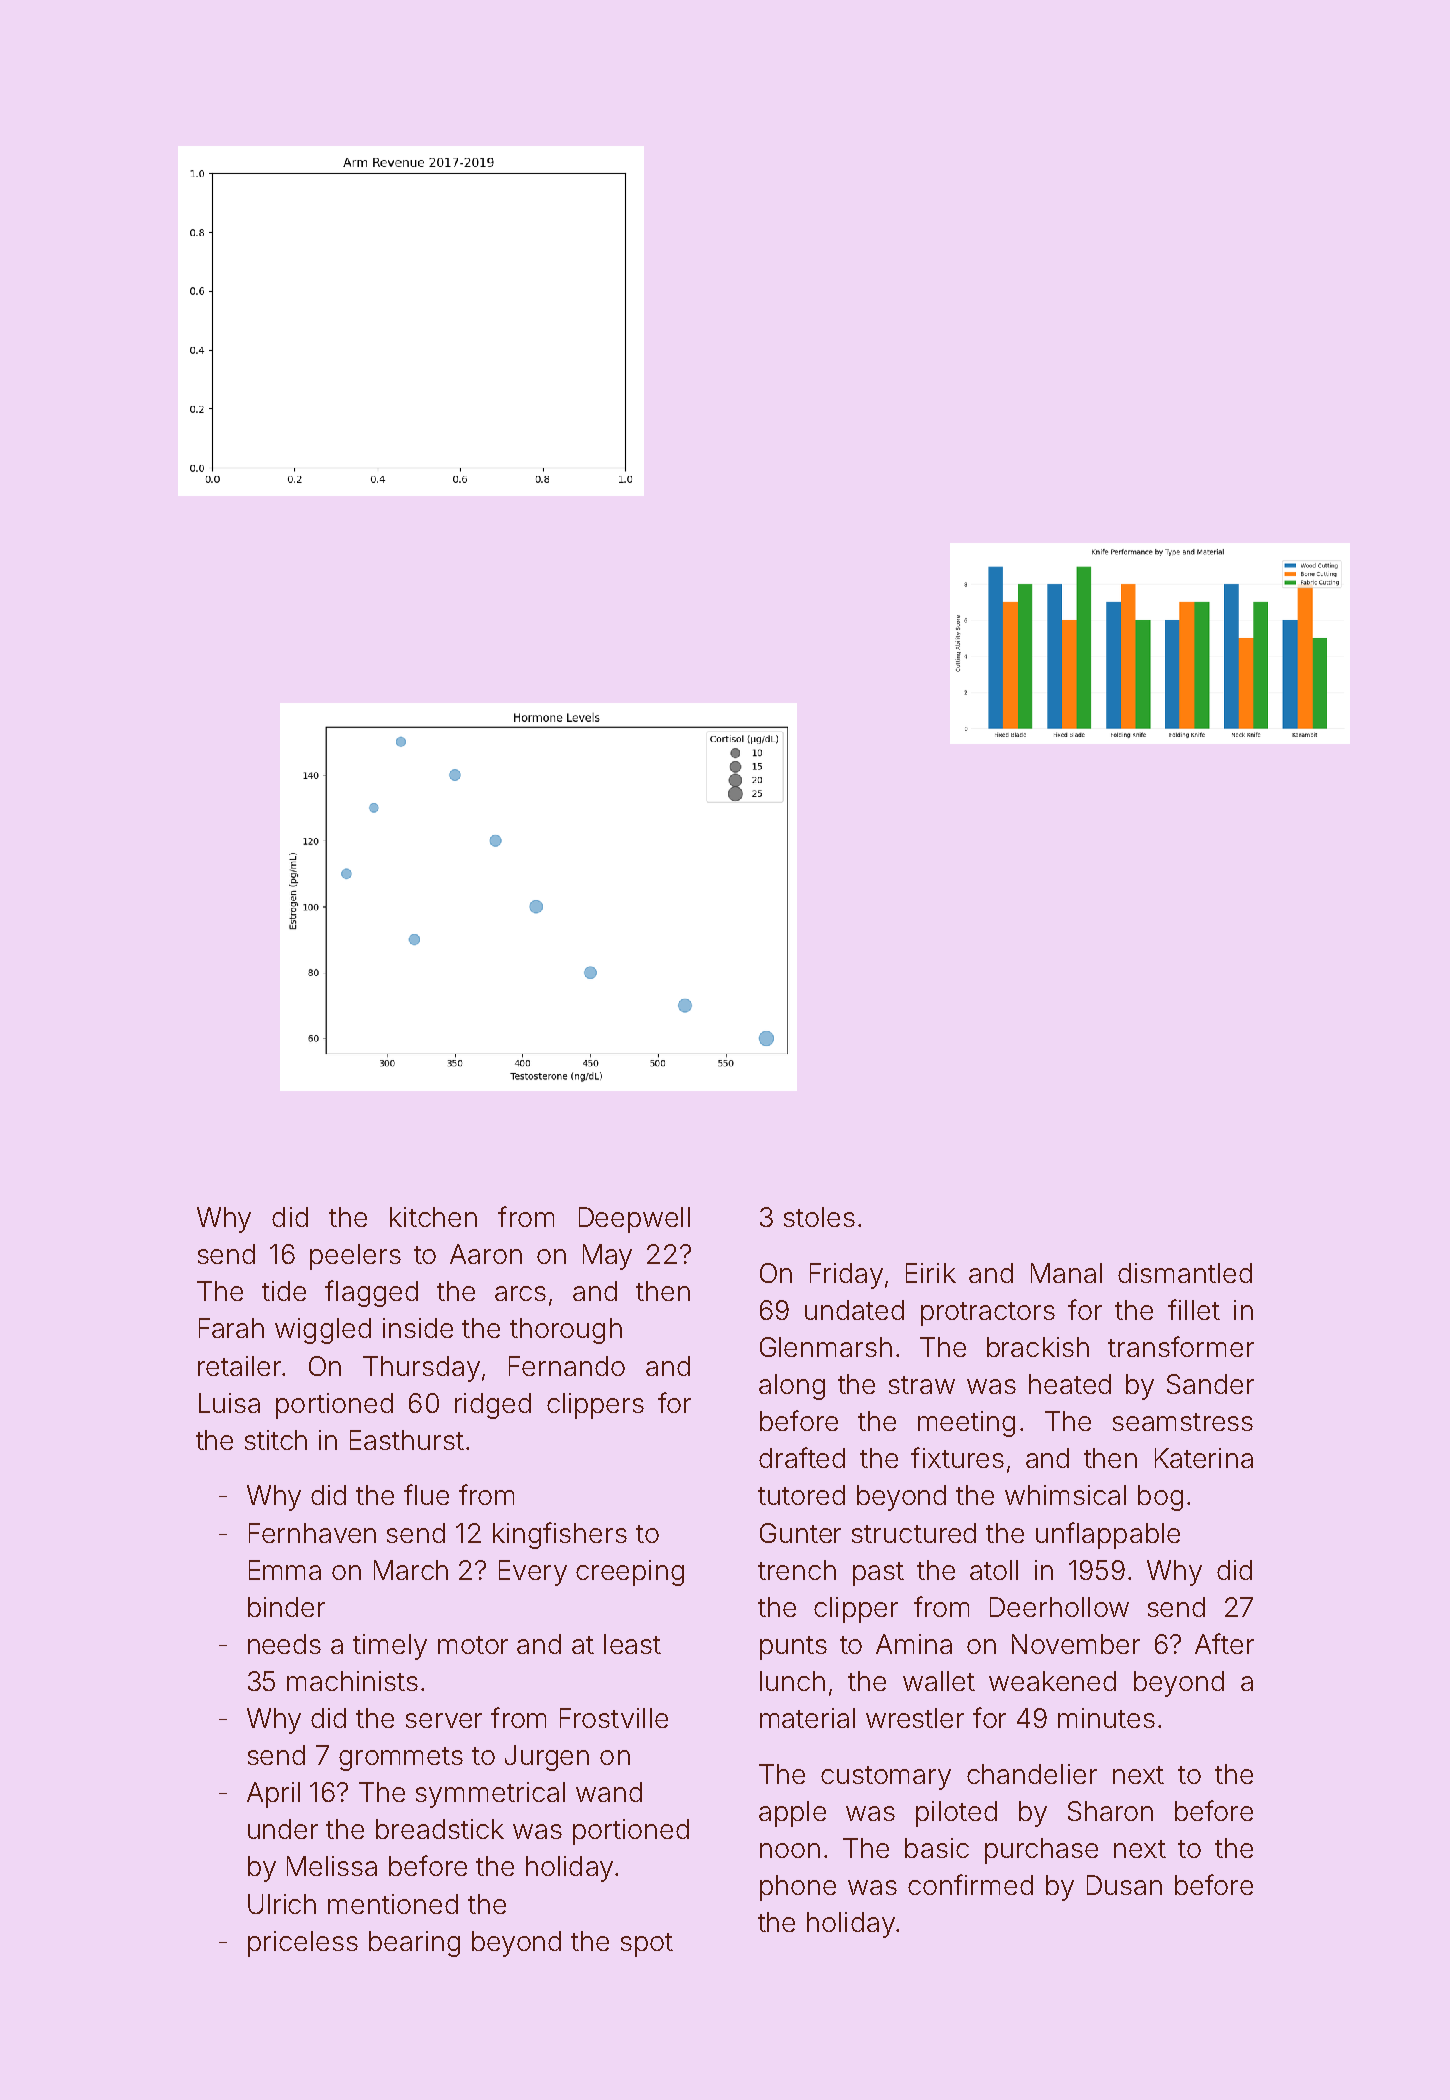 The height and width of the document is (2100, 1450). Describe the element at coordinates (937, 1848) in the document. I see `basic` at that location.
